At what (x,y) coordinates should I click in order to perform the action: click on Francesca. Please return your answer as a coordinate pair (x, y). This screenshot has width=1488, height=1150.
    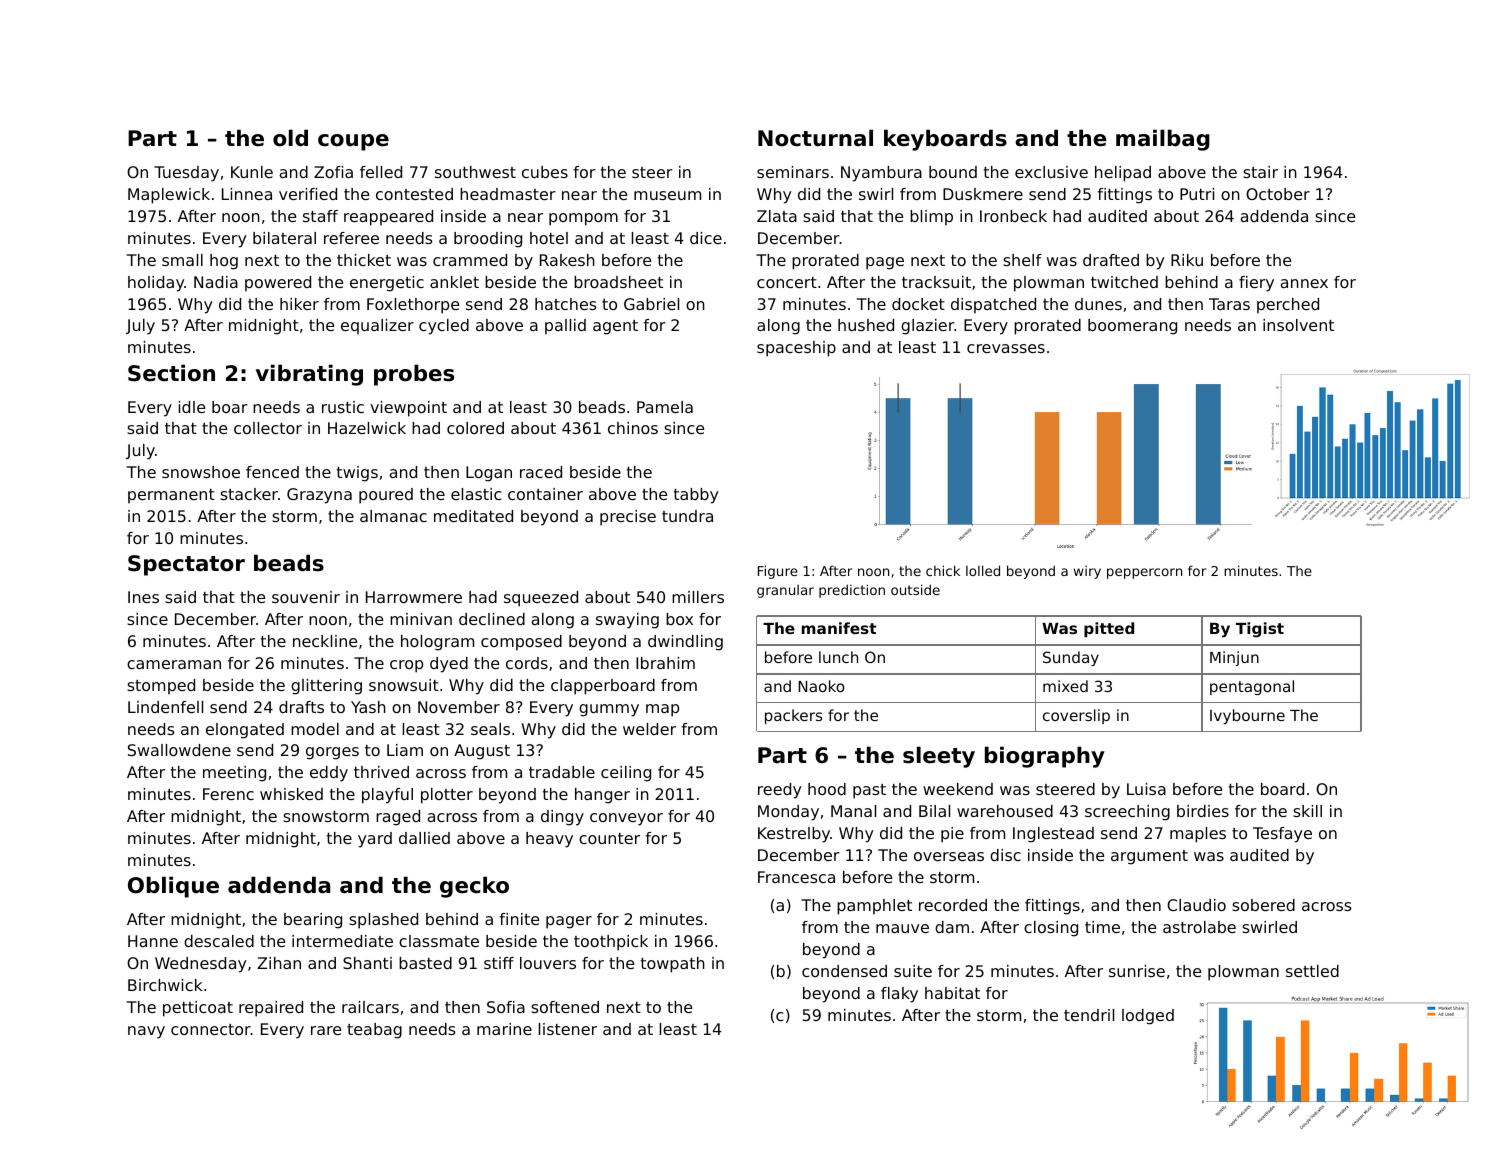
    Looking at the image, I should click on (796, 877).
